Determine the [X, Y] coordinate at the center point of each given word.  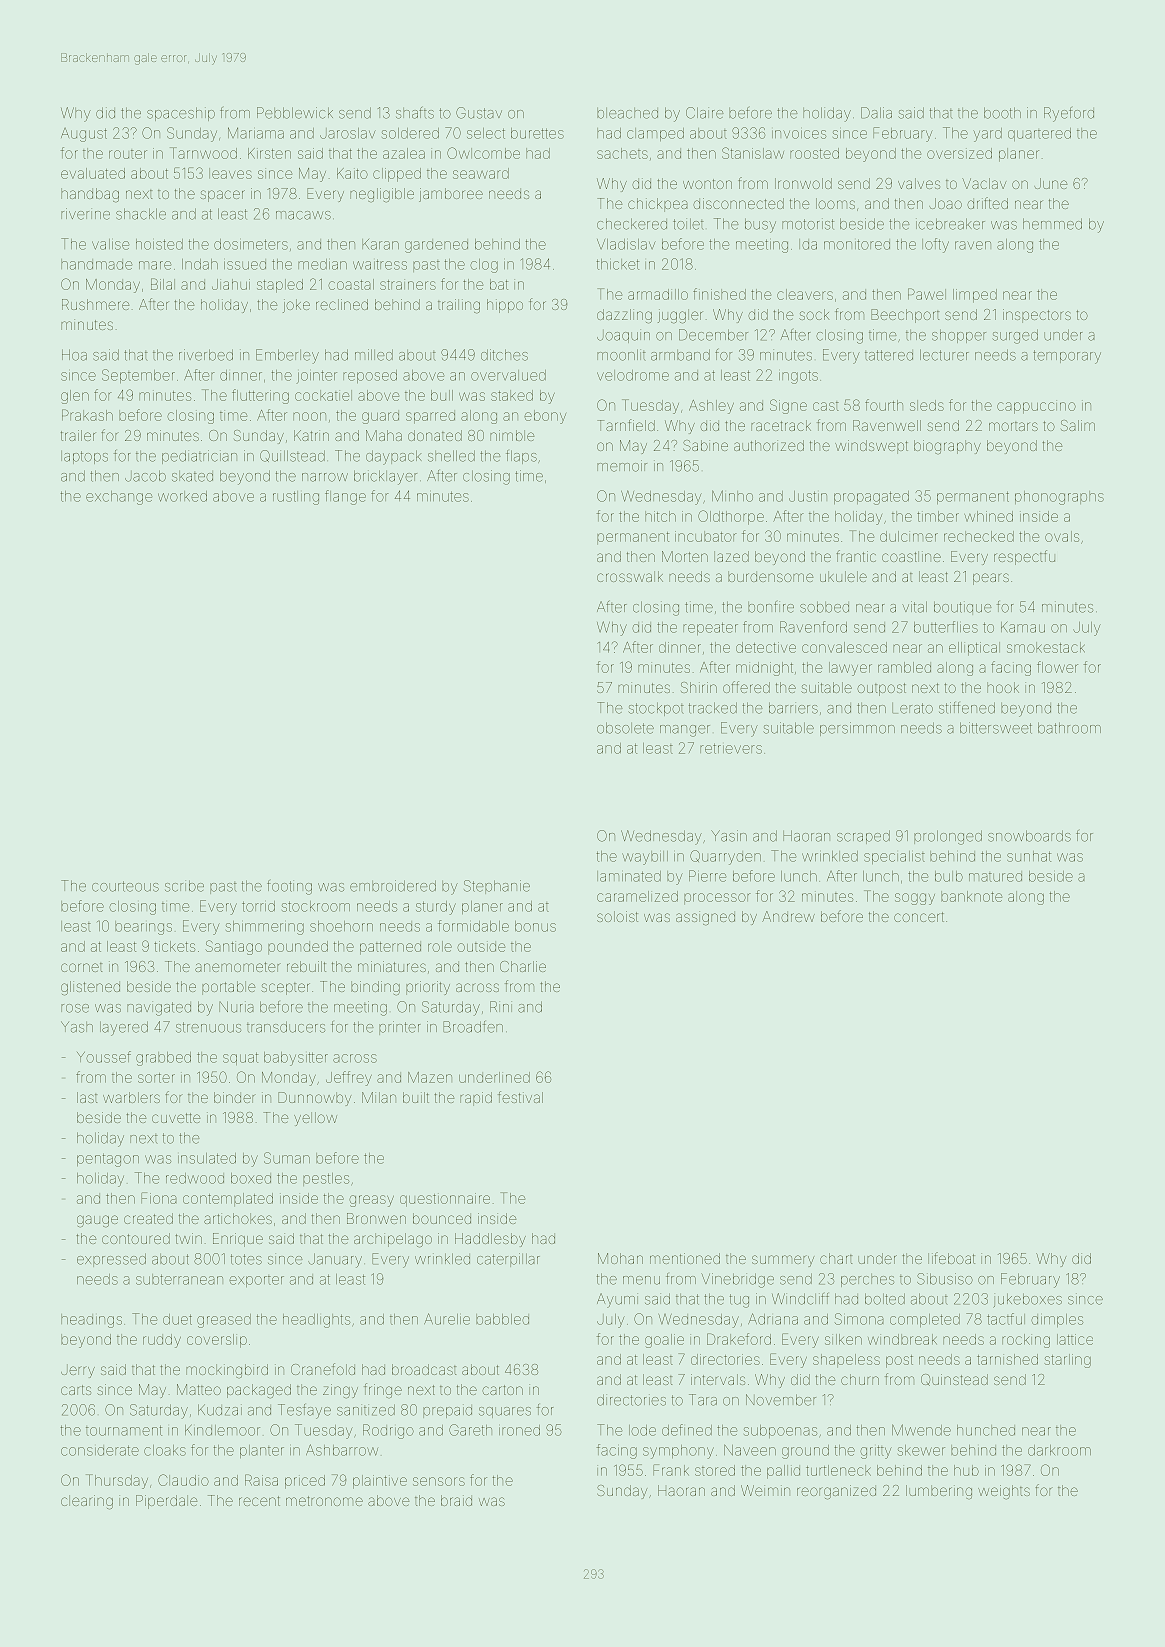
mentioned [685, 1258]
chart [836, 1258]
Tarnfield [626, 425]
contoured [136, 1238]
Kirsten [269, 153]
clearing [87, 1502]
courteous [125, 886]
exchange [119, 498]
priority [428, 988]
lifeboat [951, 1258]
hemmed [1052, 224]
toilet [688, 224]
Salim [1078, 425]
